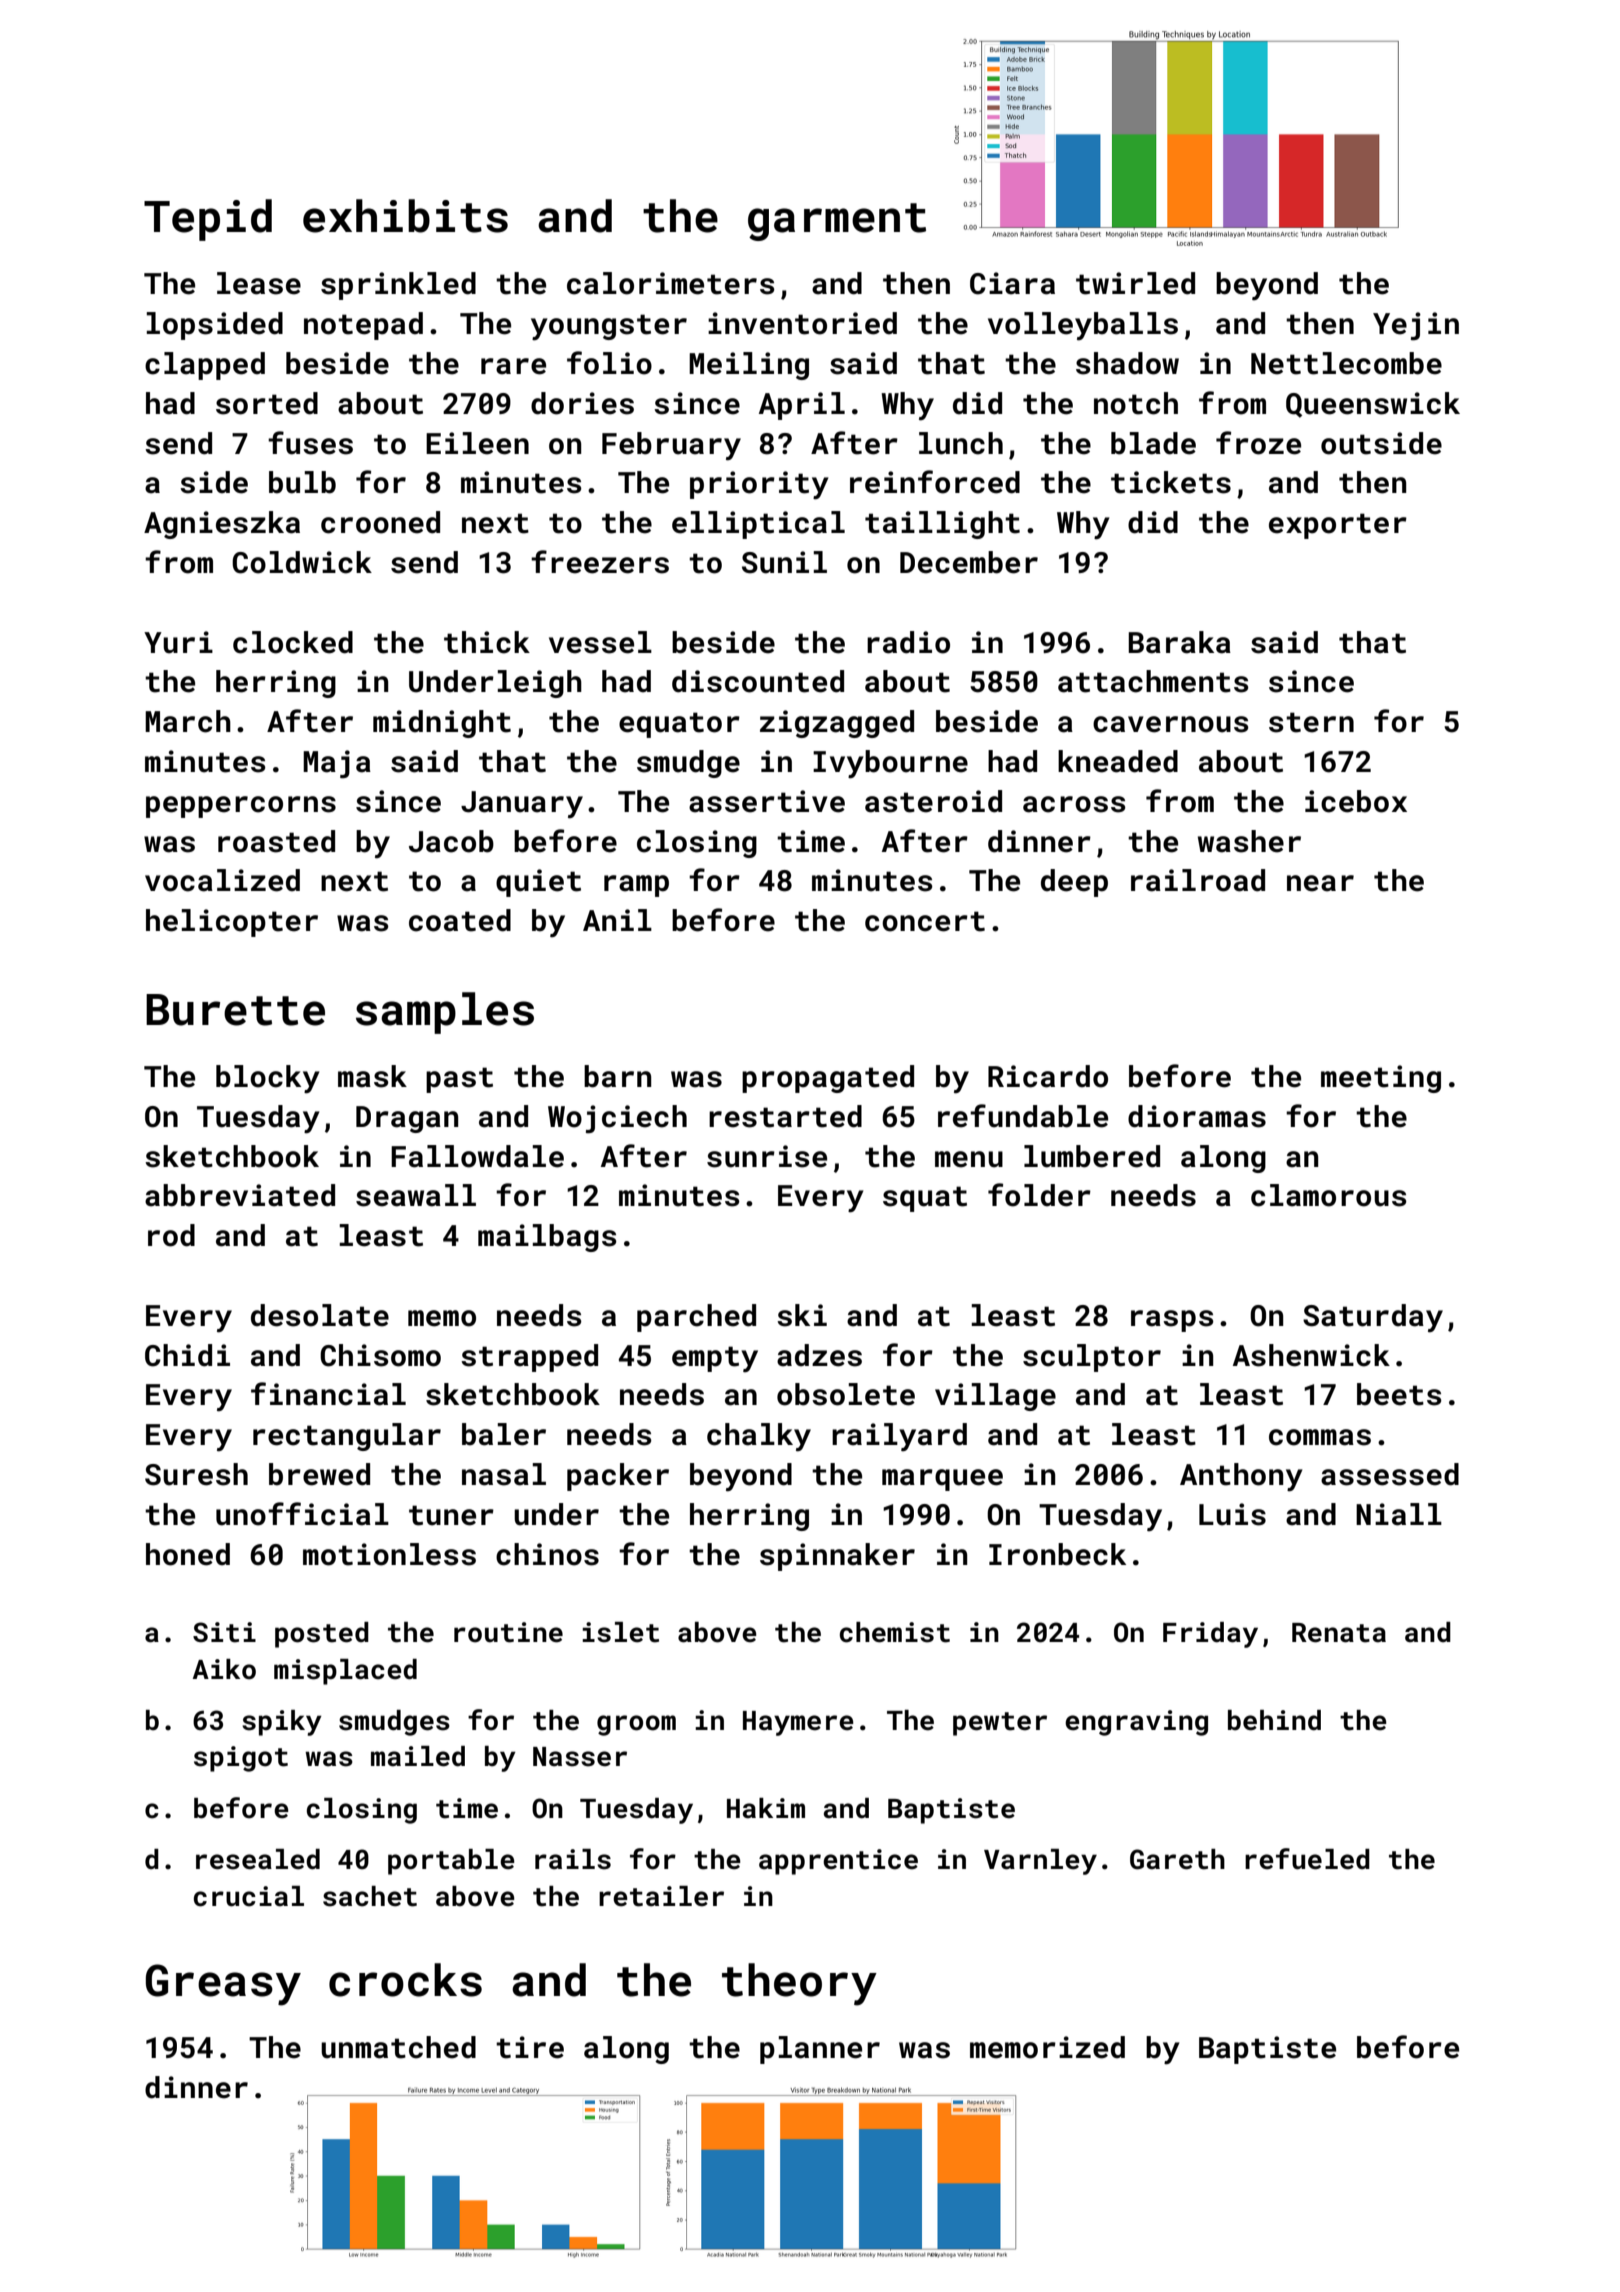 This document has width=1620, height=2292. What do you see at coordinates (1329, 1195) in the document?
I see `clamorous` at bounding box center [1329, 1195].
